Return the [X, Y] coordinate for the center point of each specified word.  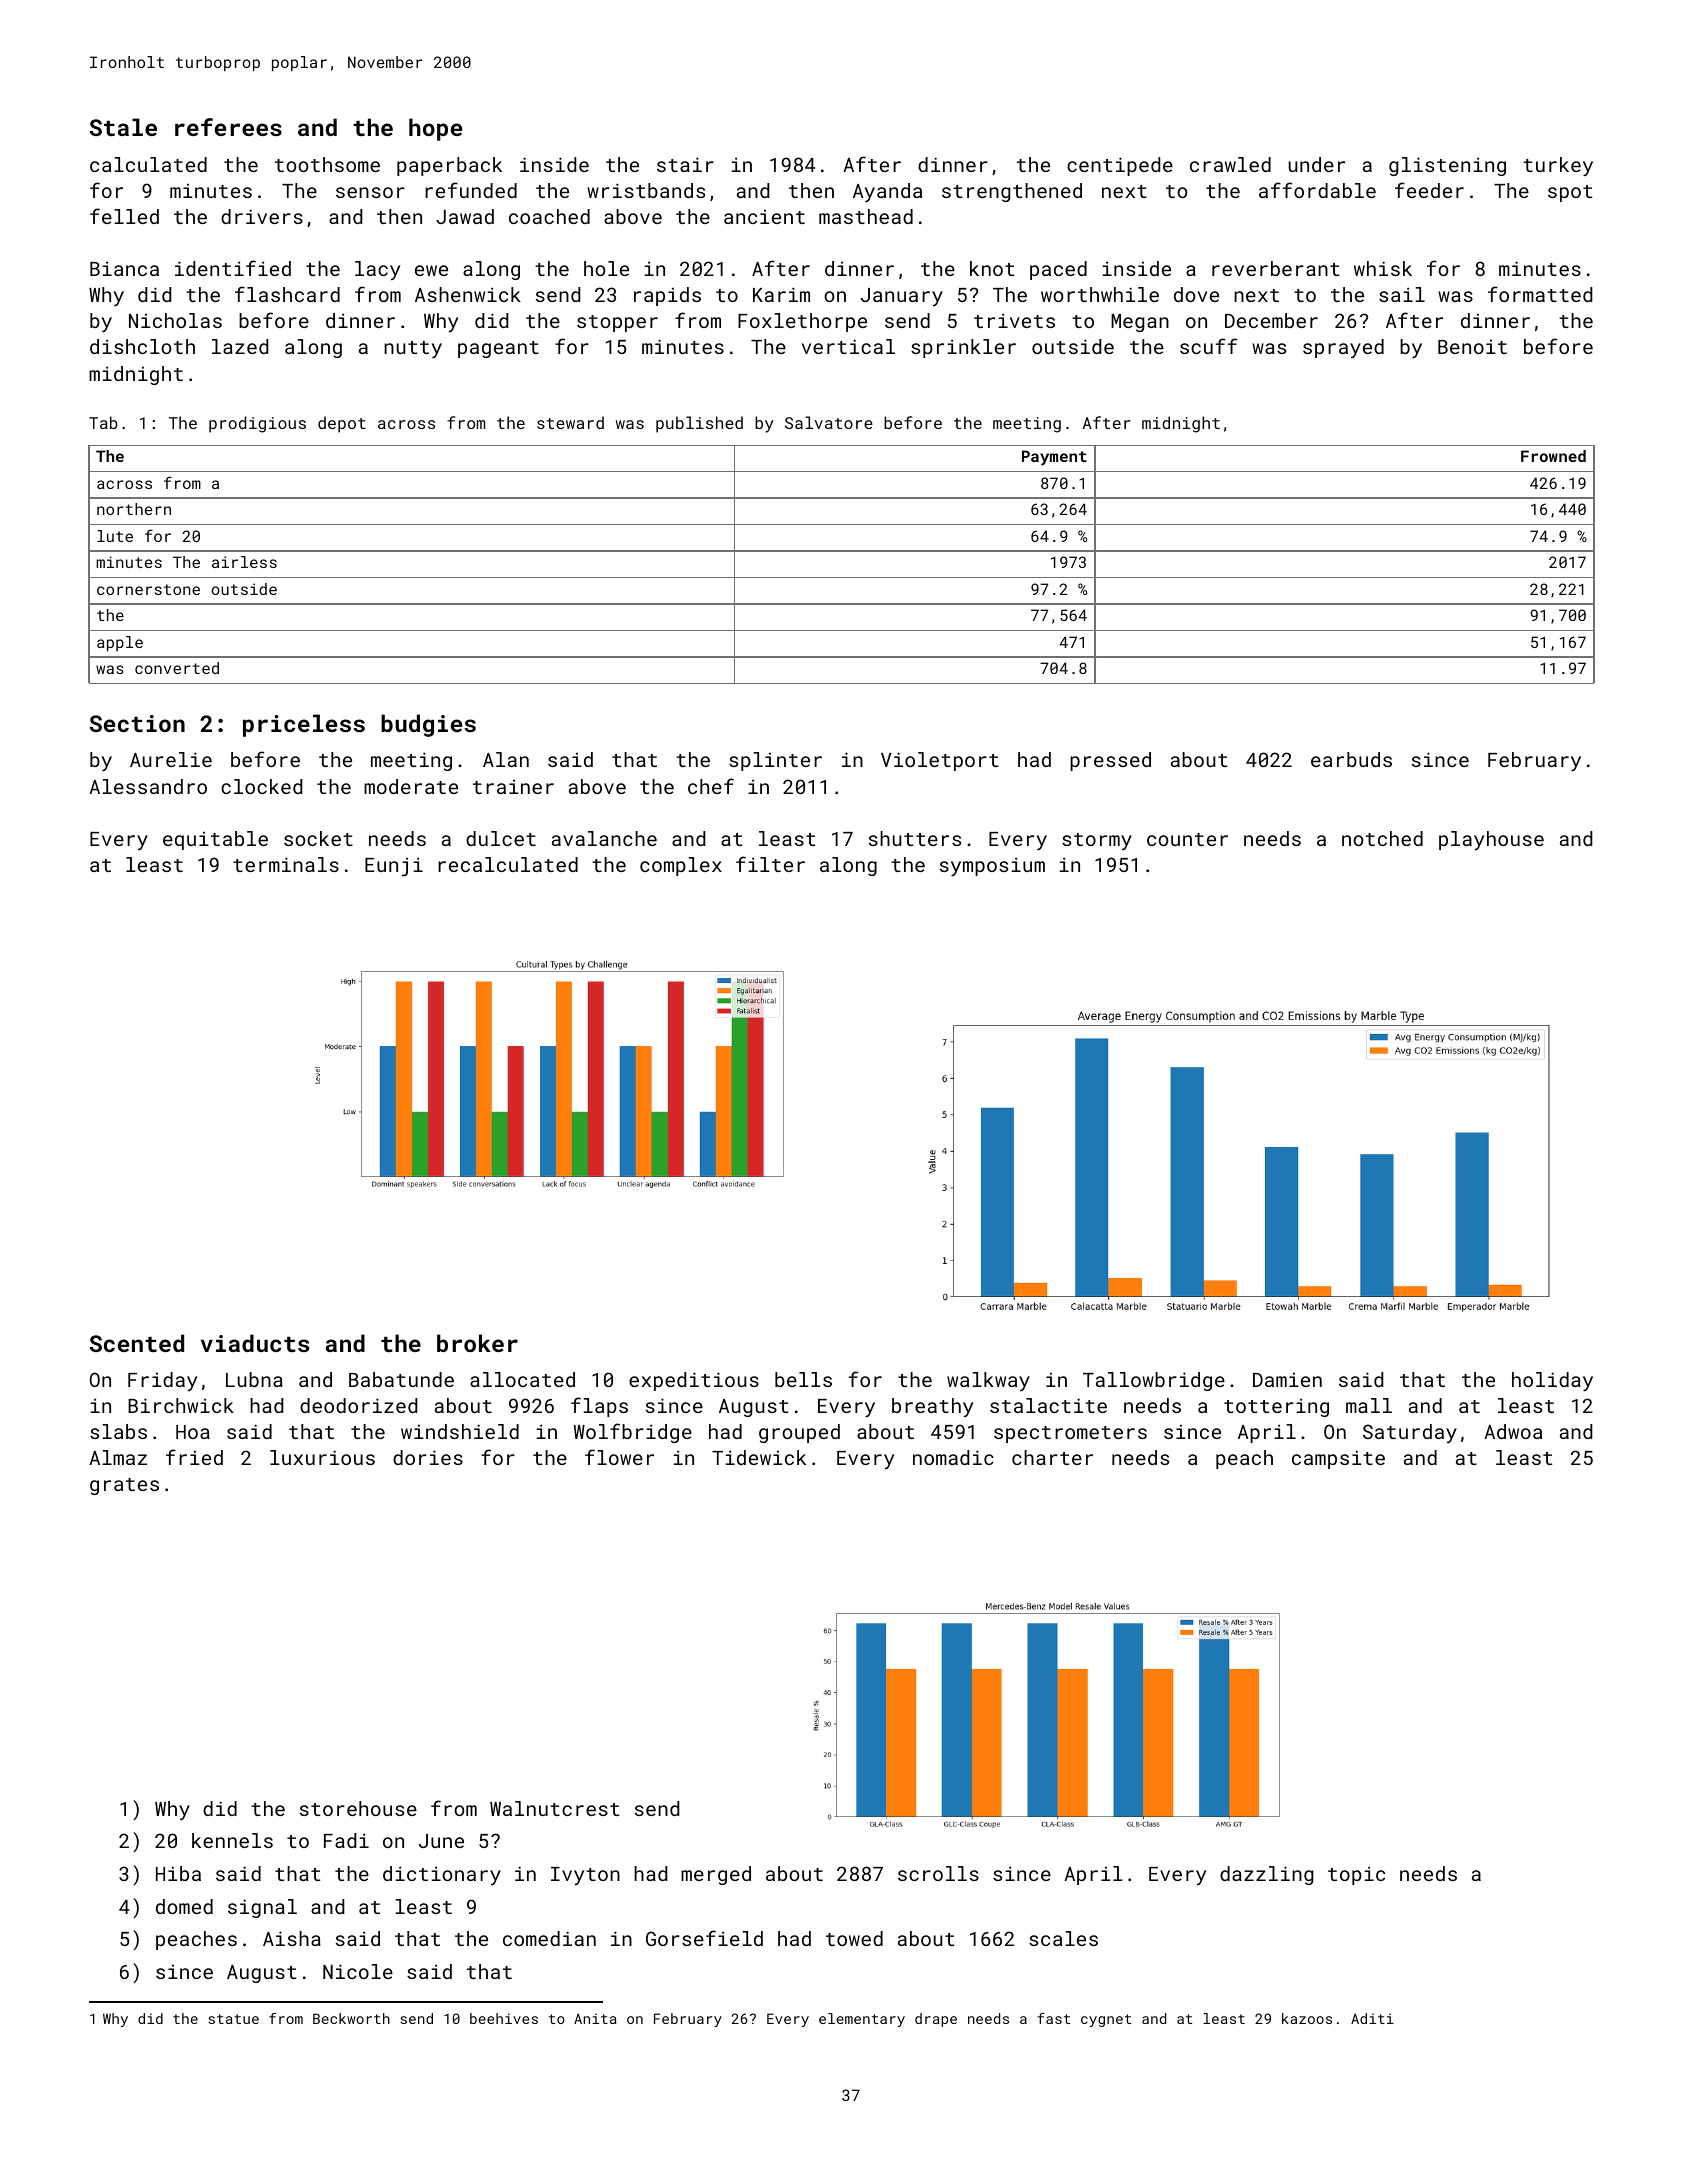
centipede [1120, 166]
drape [936, 2020]
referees [228, 127]
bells [803, 1379]
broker [477, 1343]
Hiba [178, 1873]
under [1317, 164]
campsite [1338, 1460]
